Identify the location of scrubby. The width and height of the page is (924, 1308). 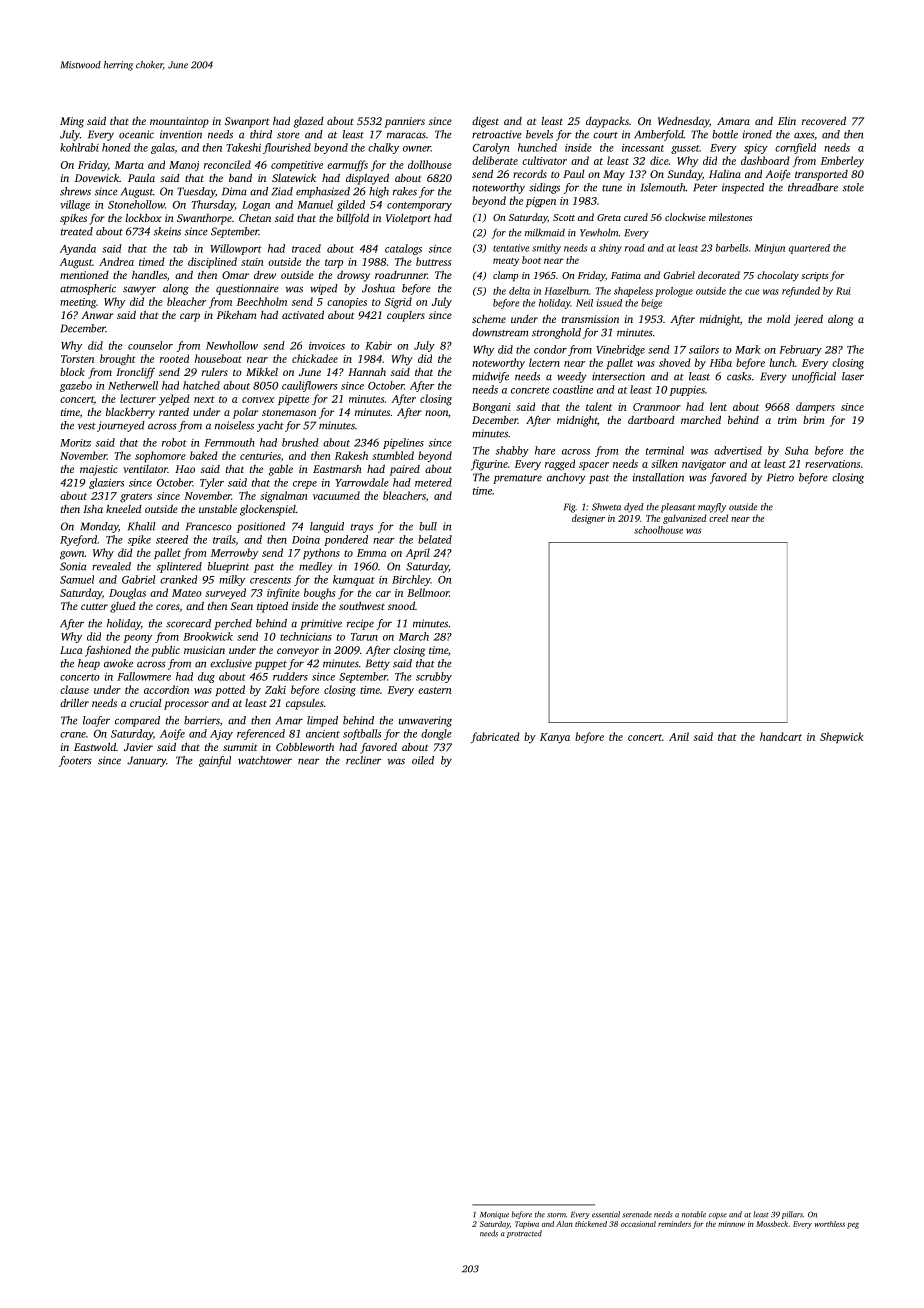
(434, 677).
